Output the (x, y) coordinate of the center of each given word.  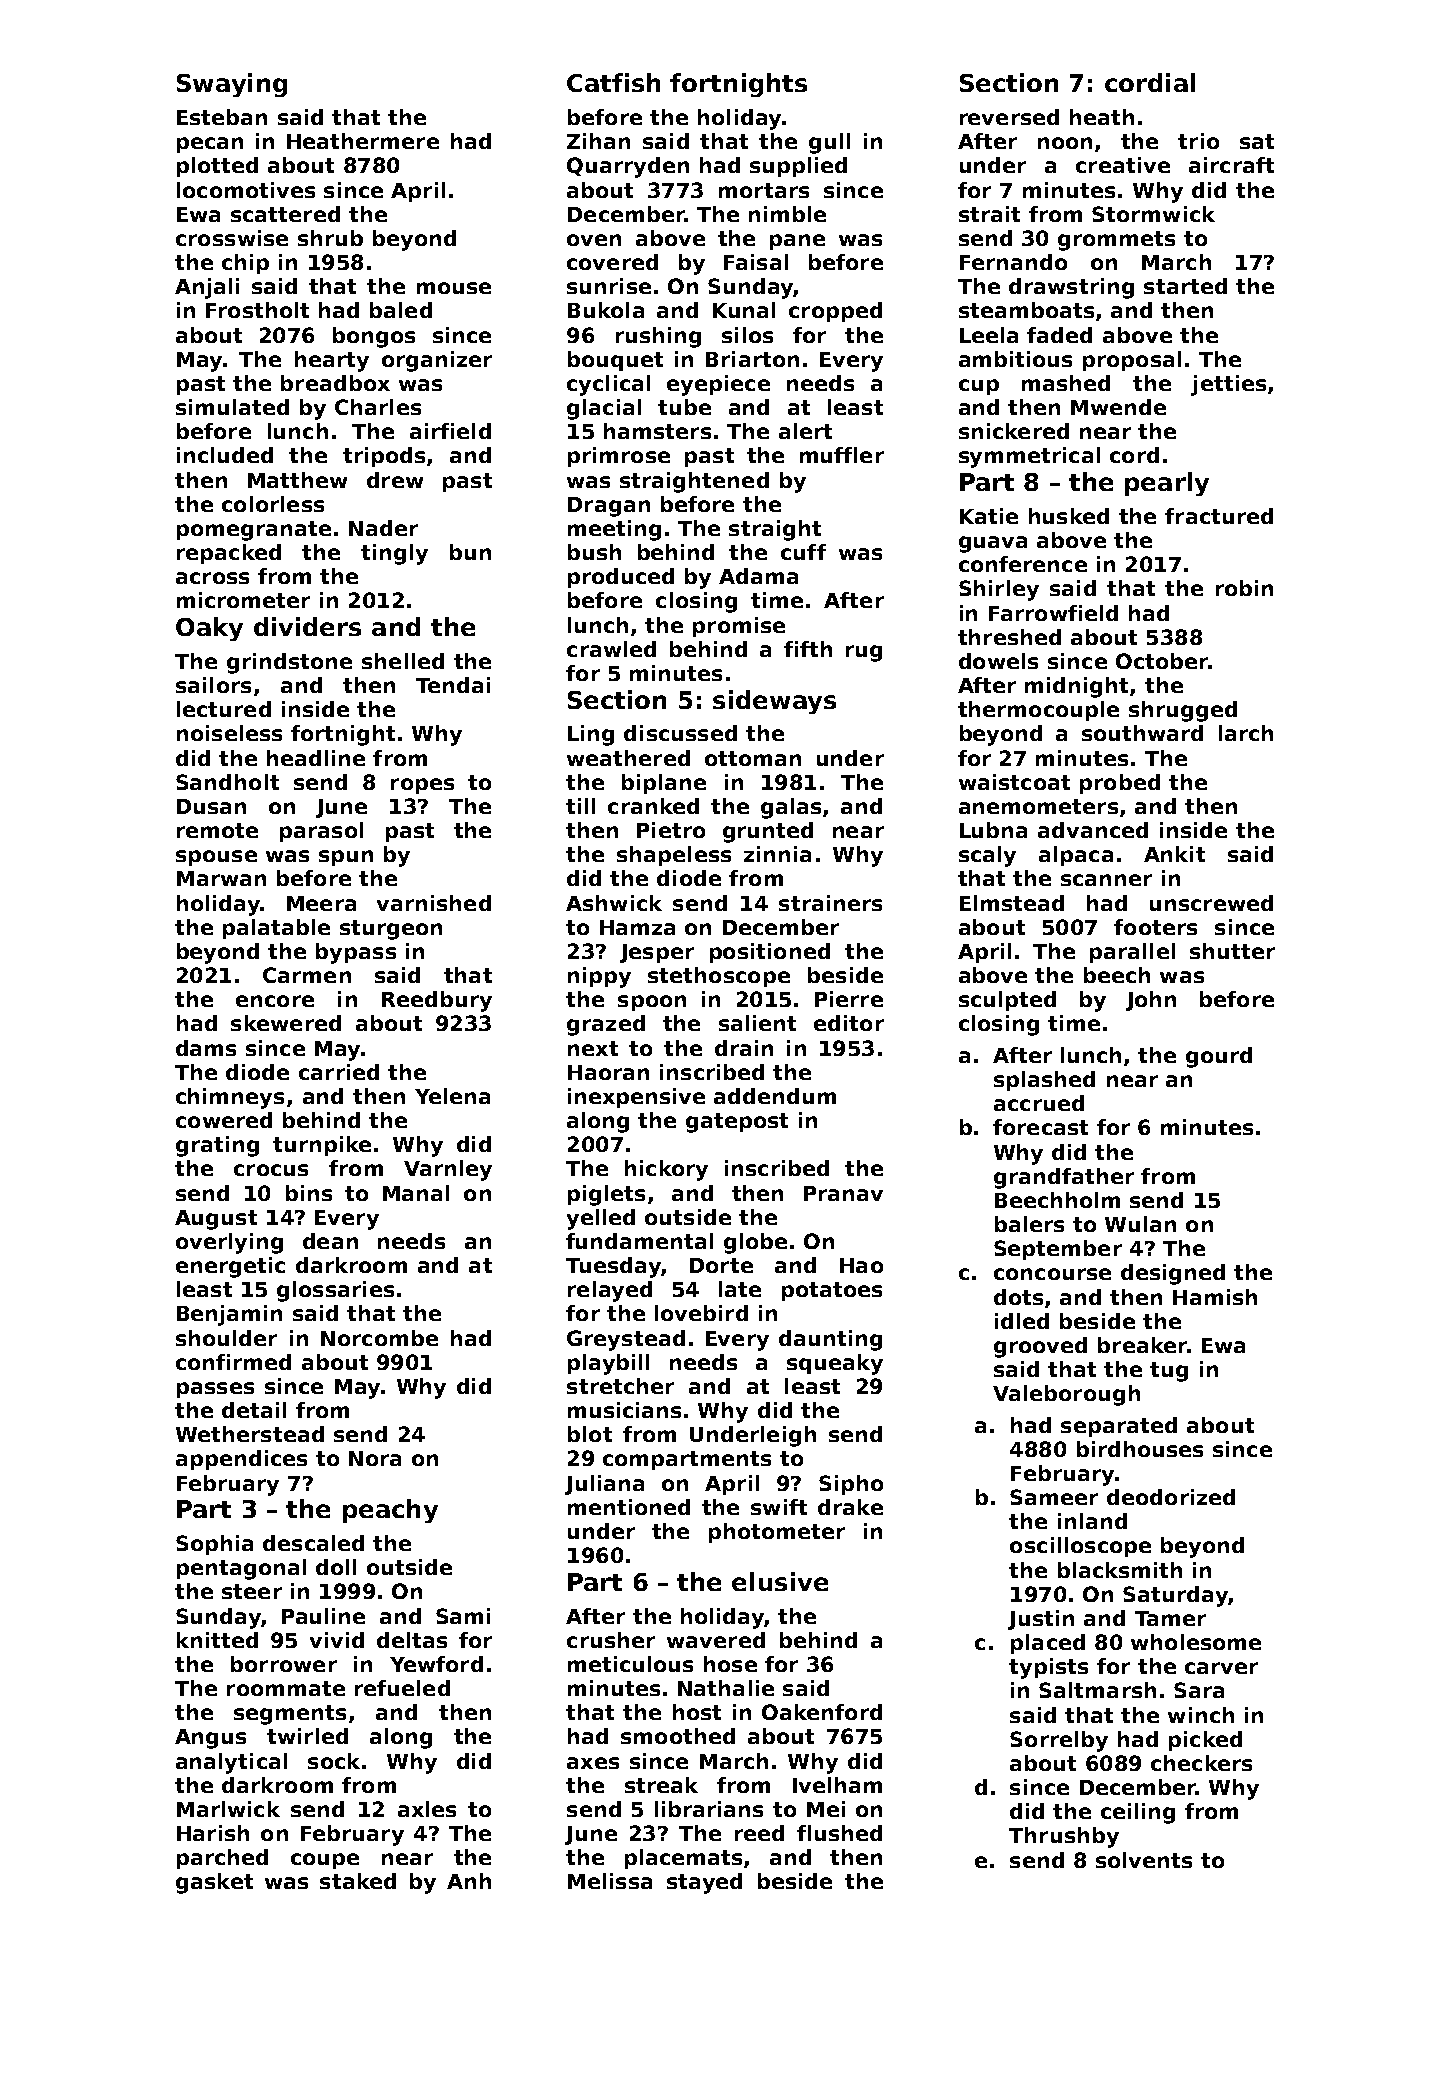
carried (339, 1072)
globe (755, 1243)
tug (1169, 1372)
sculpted (1007, 1001)
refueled (402, 1688)
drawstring (1071, 288)
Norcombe (379, 1338)
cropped (835, 312)
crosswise (232, 238)
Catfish (613, 82)
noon (1065, 143)
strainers (830, 903)
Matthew (297, 480)
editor (849, 1023)
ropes (422, 786)
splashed (1044, 1081)
